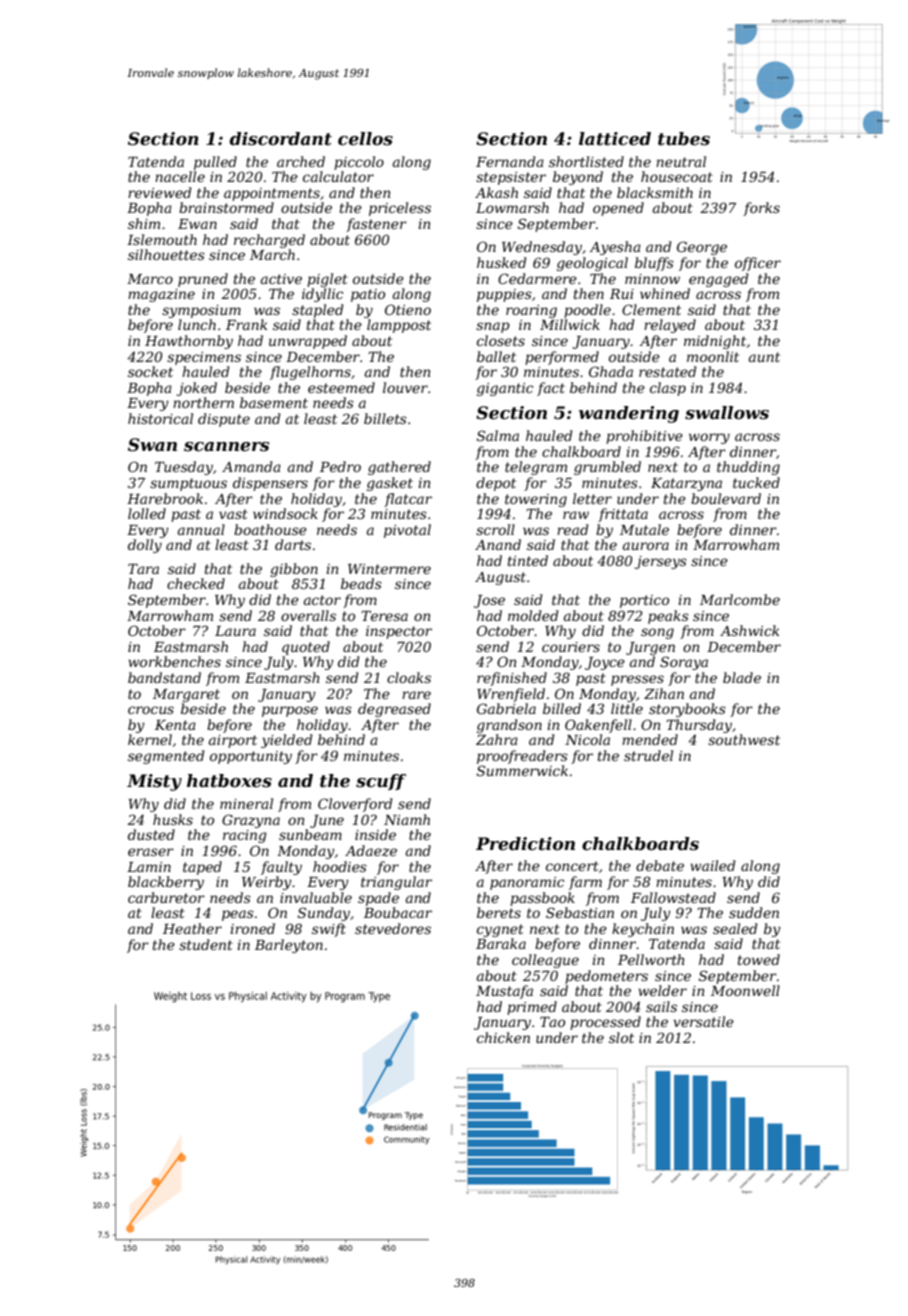 The height and width of the document is (1316, 908). Describe the element at coordinates (648, 755) in the document. I see `strudel` at that location.
